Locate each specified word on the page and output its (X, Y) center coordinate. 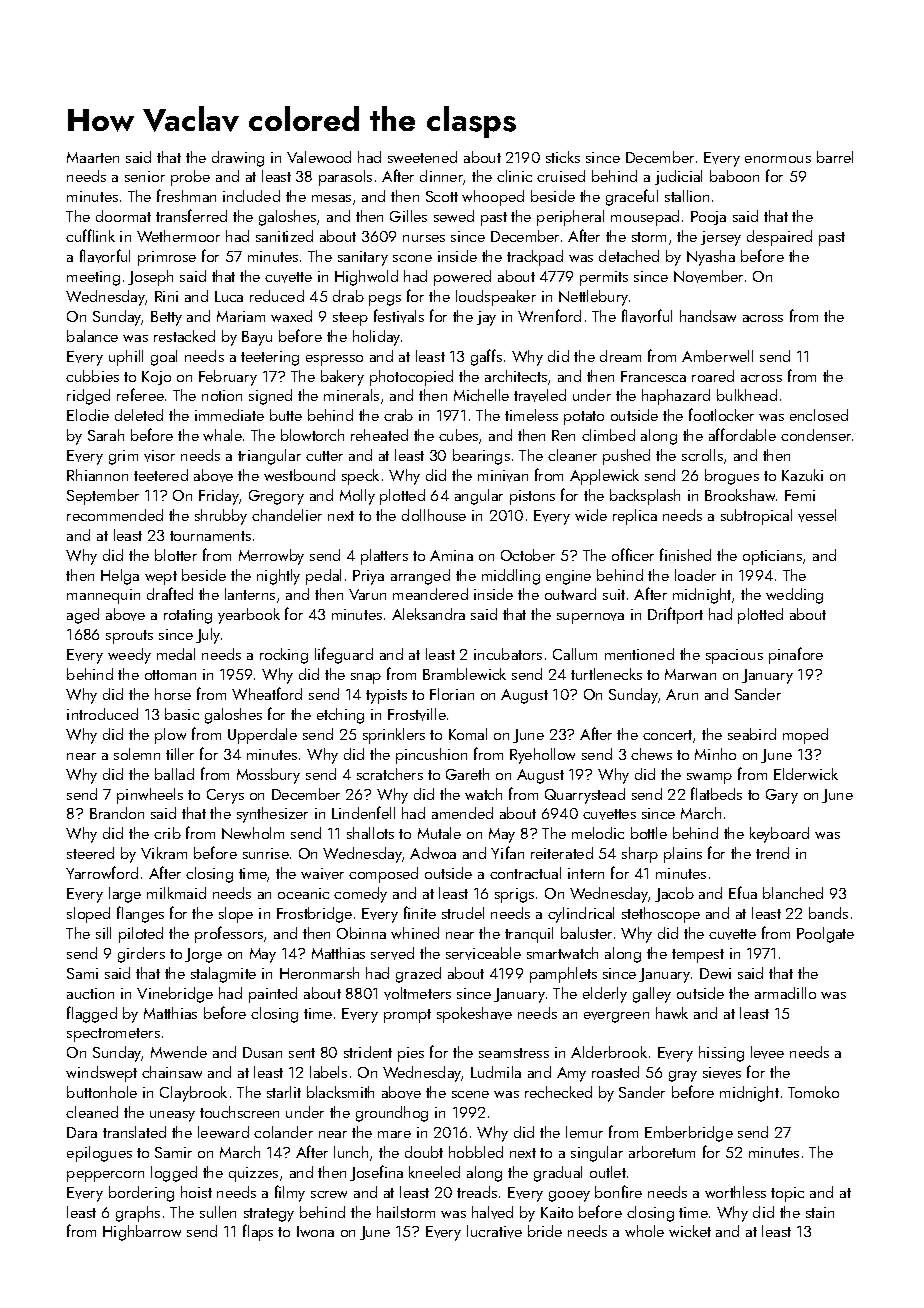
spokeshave (474, 1015)
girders (141, 955)
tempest (698, 956)
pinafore (796, 655)
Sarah (106, 435)
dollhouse (434, 515)
